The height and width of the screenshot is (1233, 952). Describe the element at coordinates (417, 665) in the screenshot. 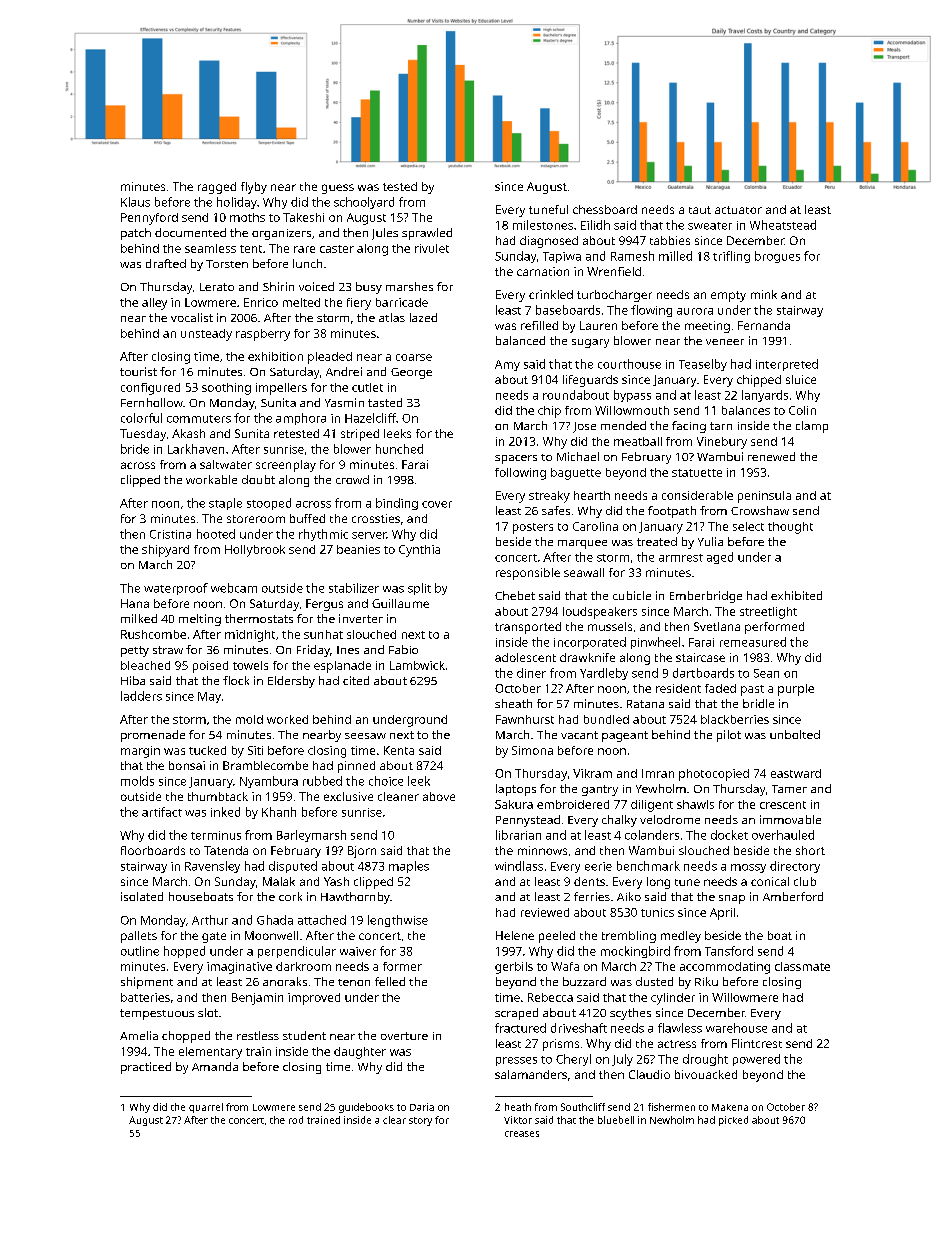

I see `Lambwick` at that location.
